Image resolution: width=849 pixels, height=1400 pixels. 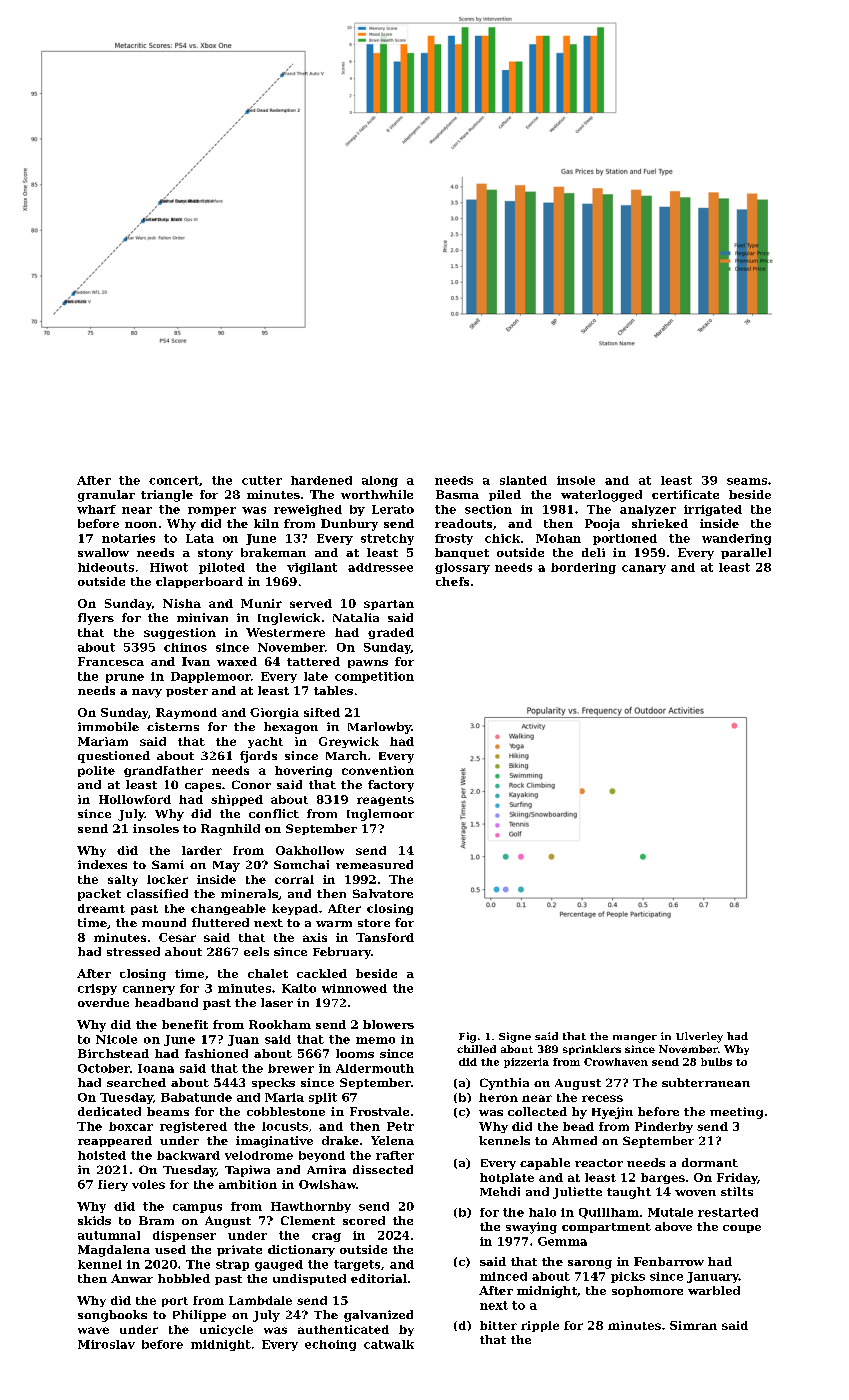 I want to click on chilled, so click(x=476, y=1049).
